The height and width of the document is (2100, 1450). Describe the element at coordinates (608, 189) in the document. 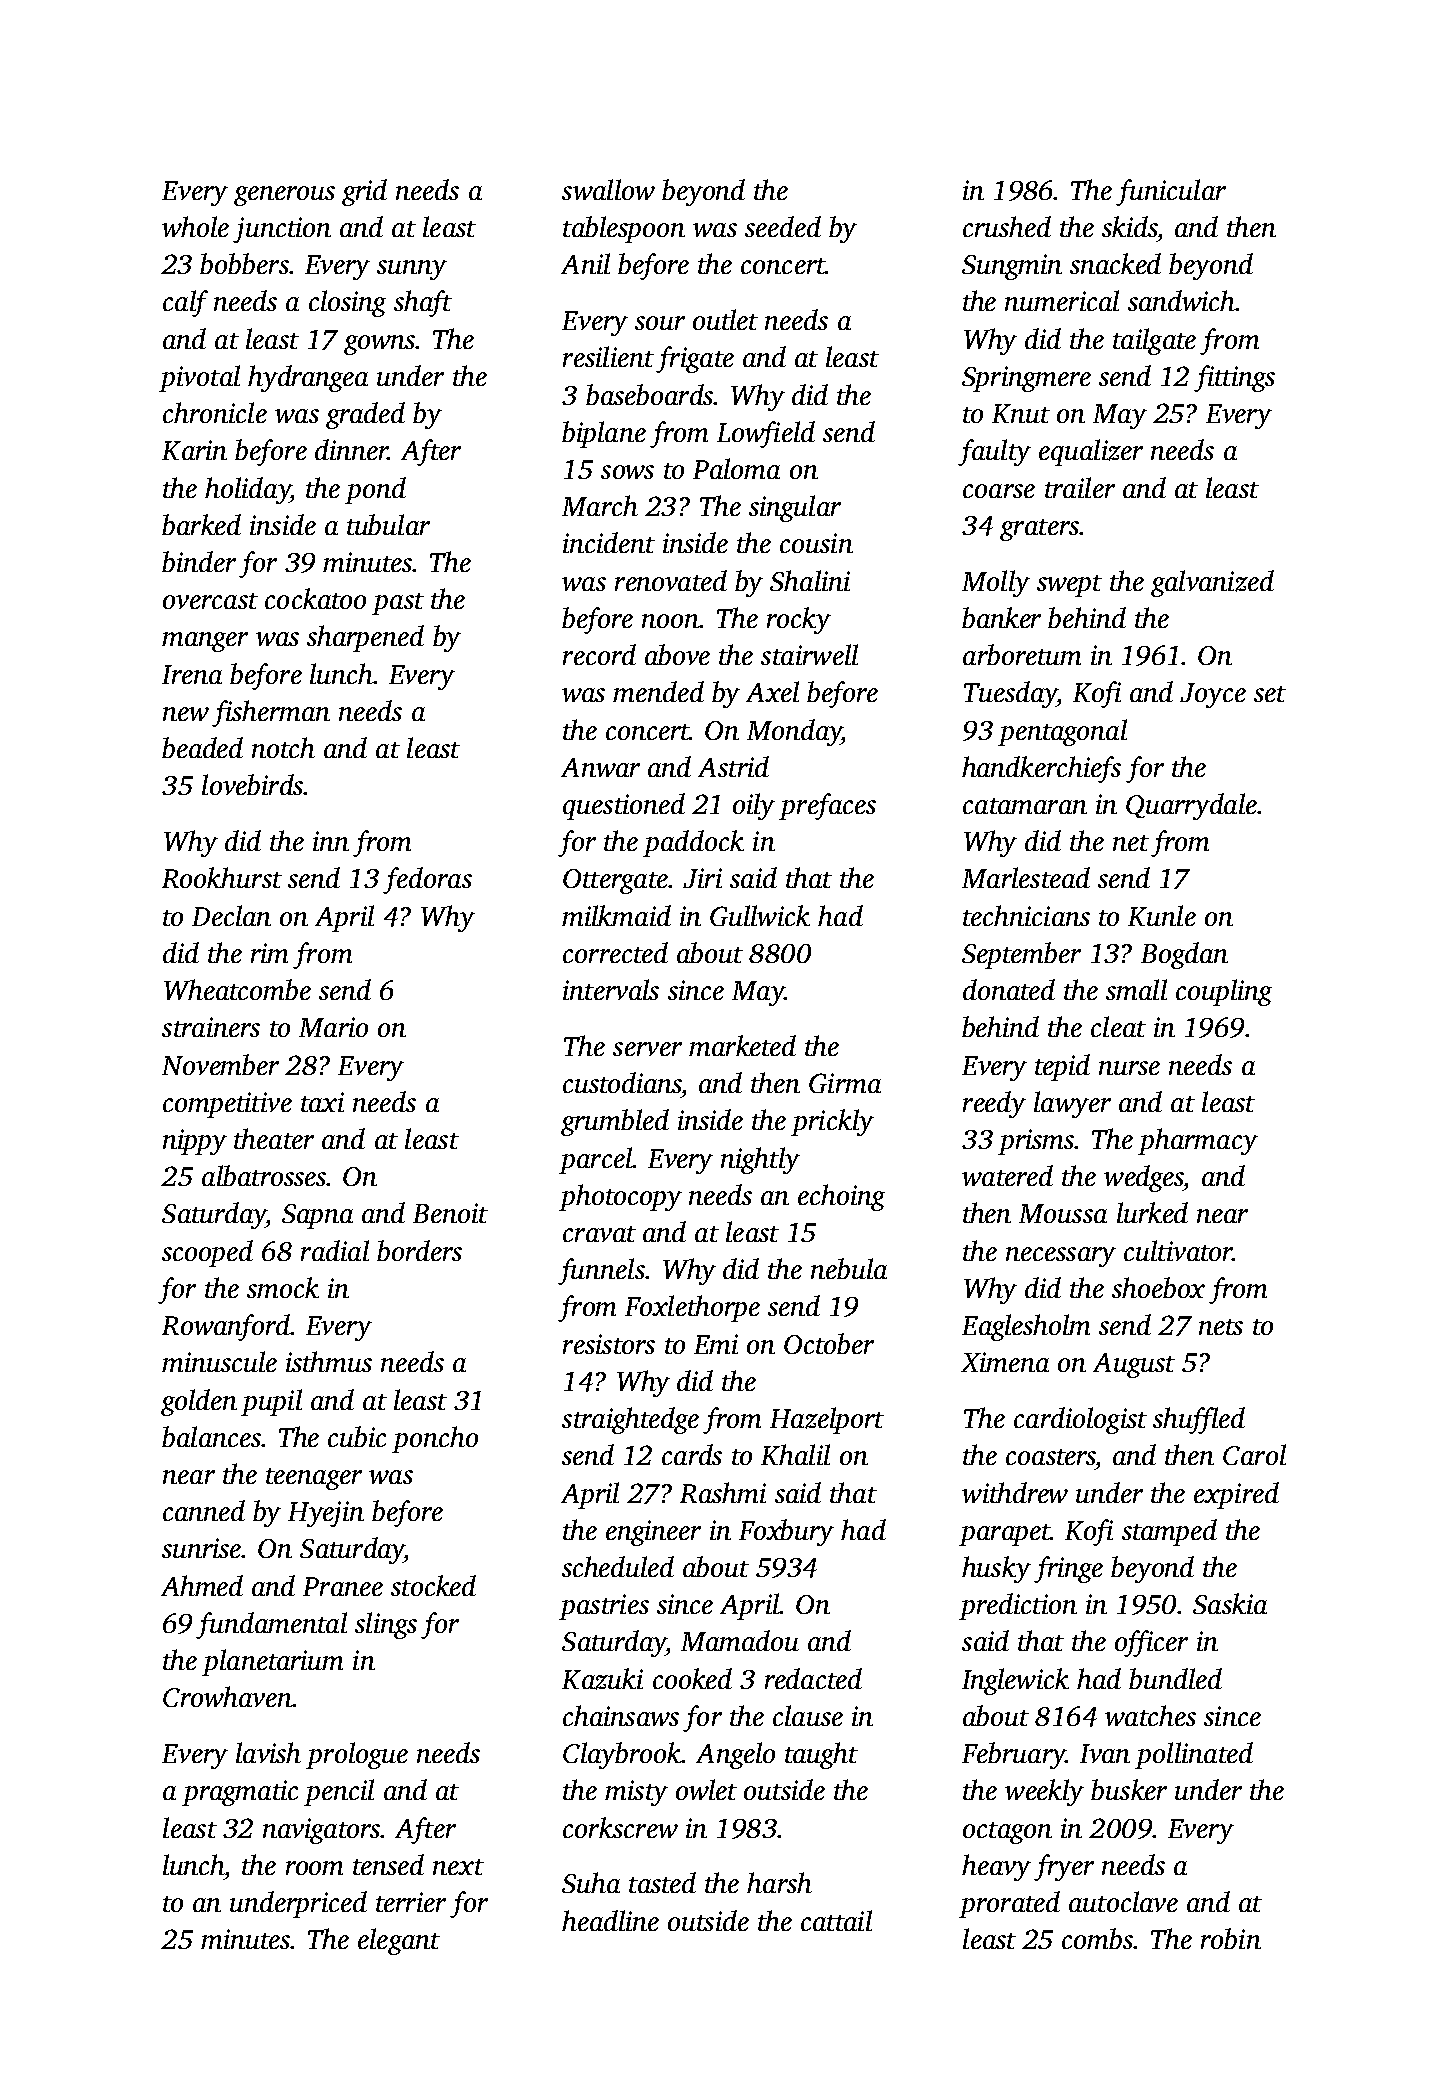

I see `swallow` at that location.
